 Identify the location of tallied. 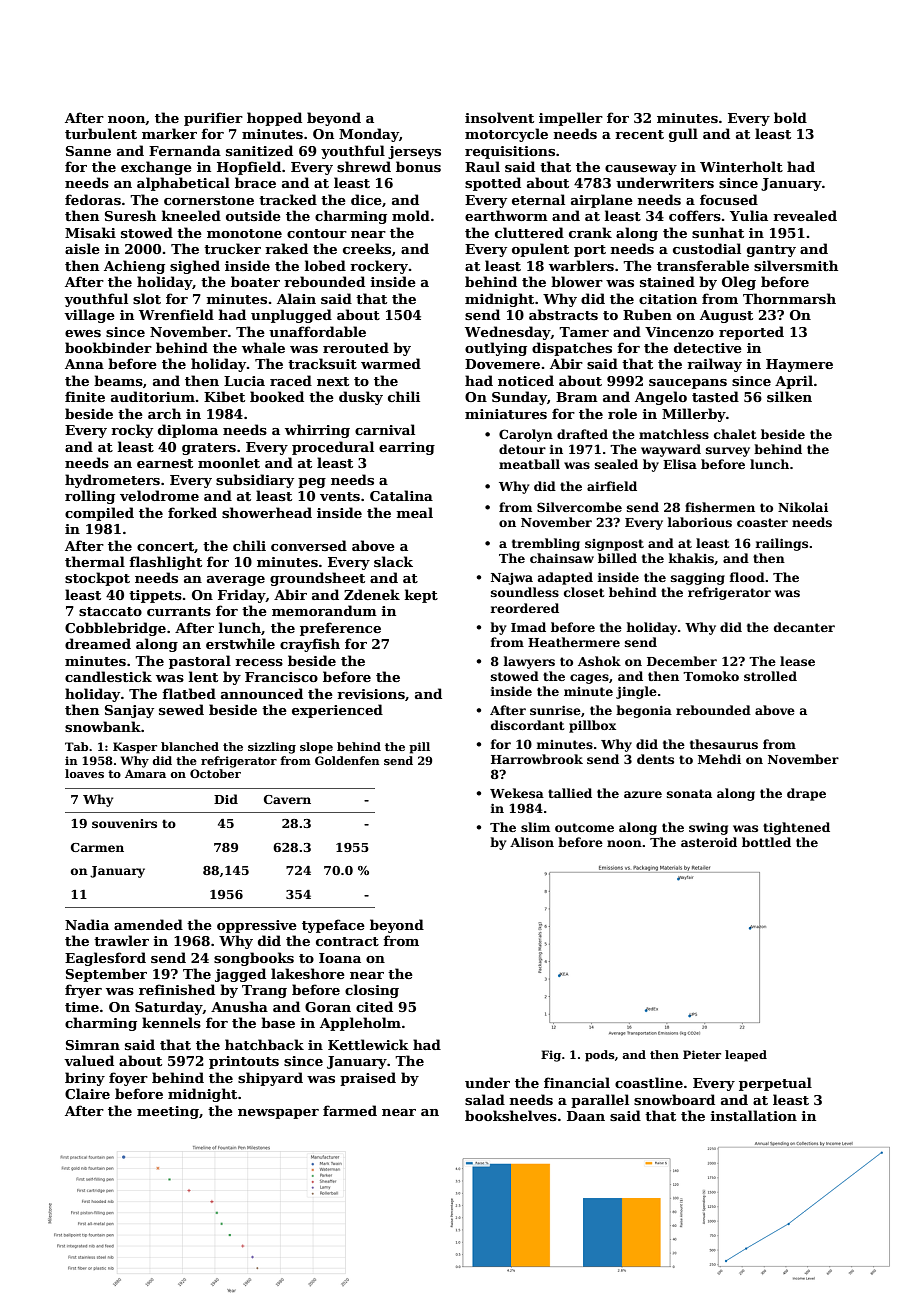
(570, 793).
